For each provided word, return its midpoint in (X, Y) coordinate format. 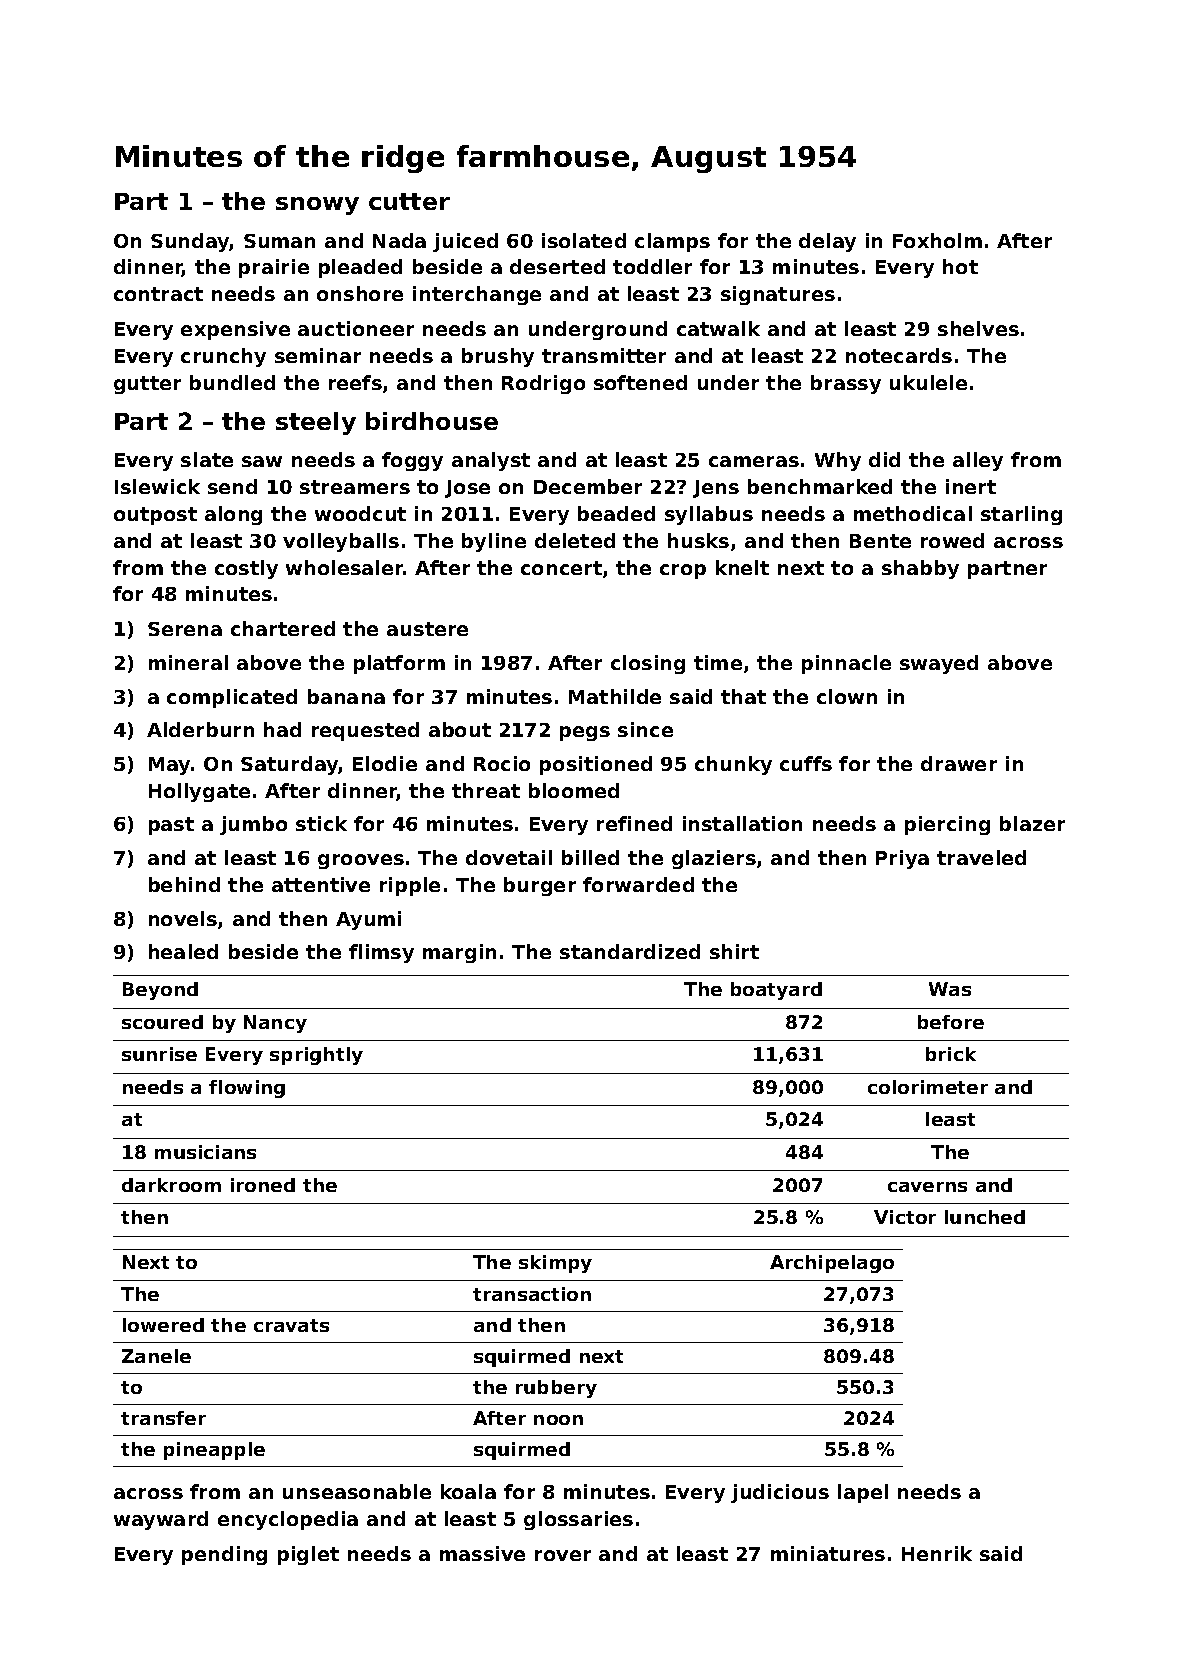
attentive (321, 884)
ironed (263, 1185)
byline (494, 542)
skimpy (555, 1264)
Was (950, 989)
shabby (920, 569)
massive (482, 1553)
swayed (939, 664)
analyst (491, 461)
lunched (985, 1217)
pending (224, 1555)
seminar (318, 355)
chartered (283, 628)
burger (540, 886)
